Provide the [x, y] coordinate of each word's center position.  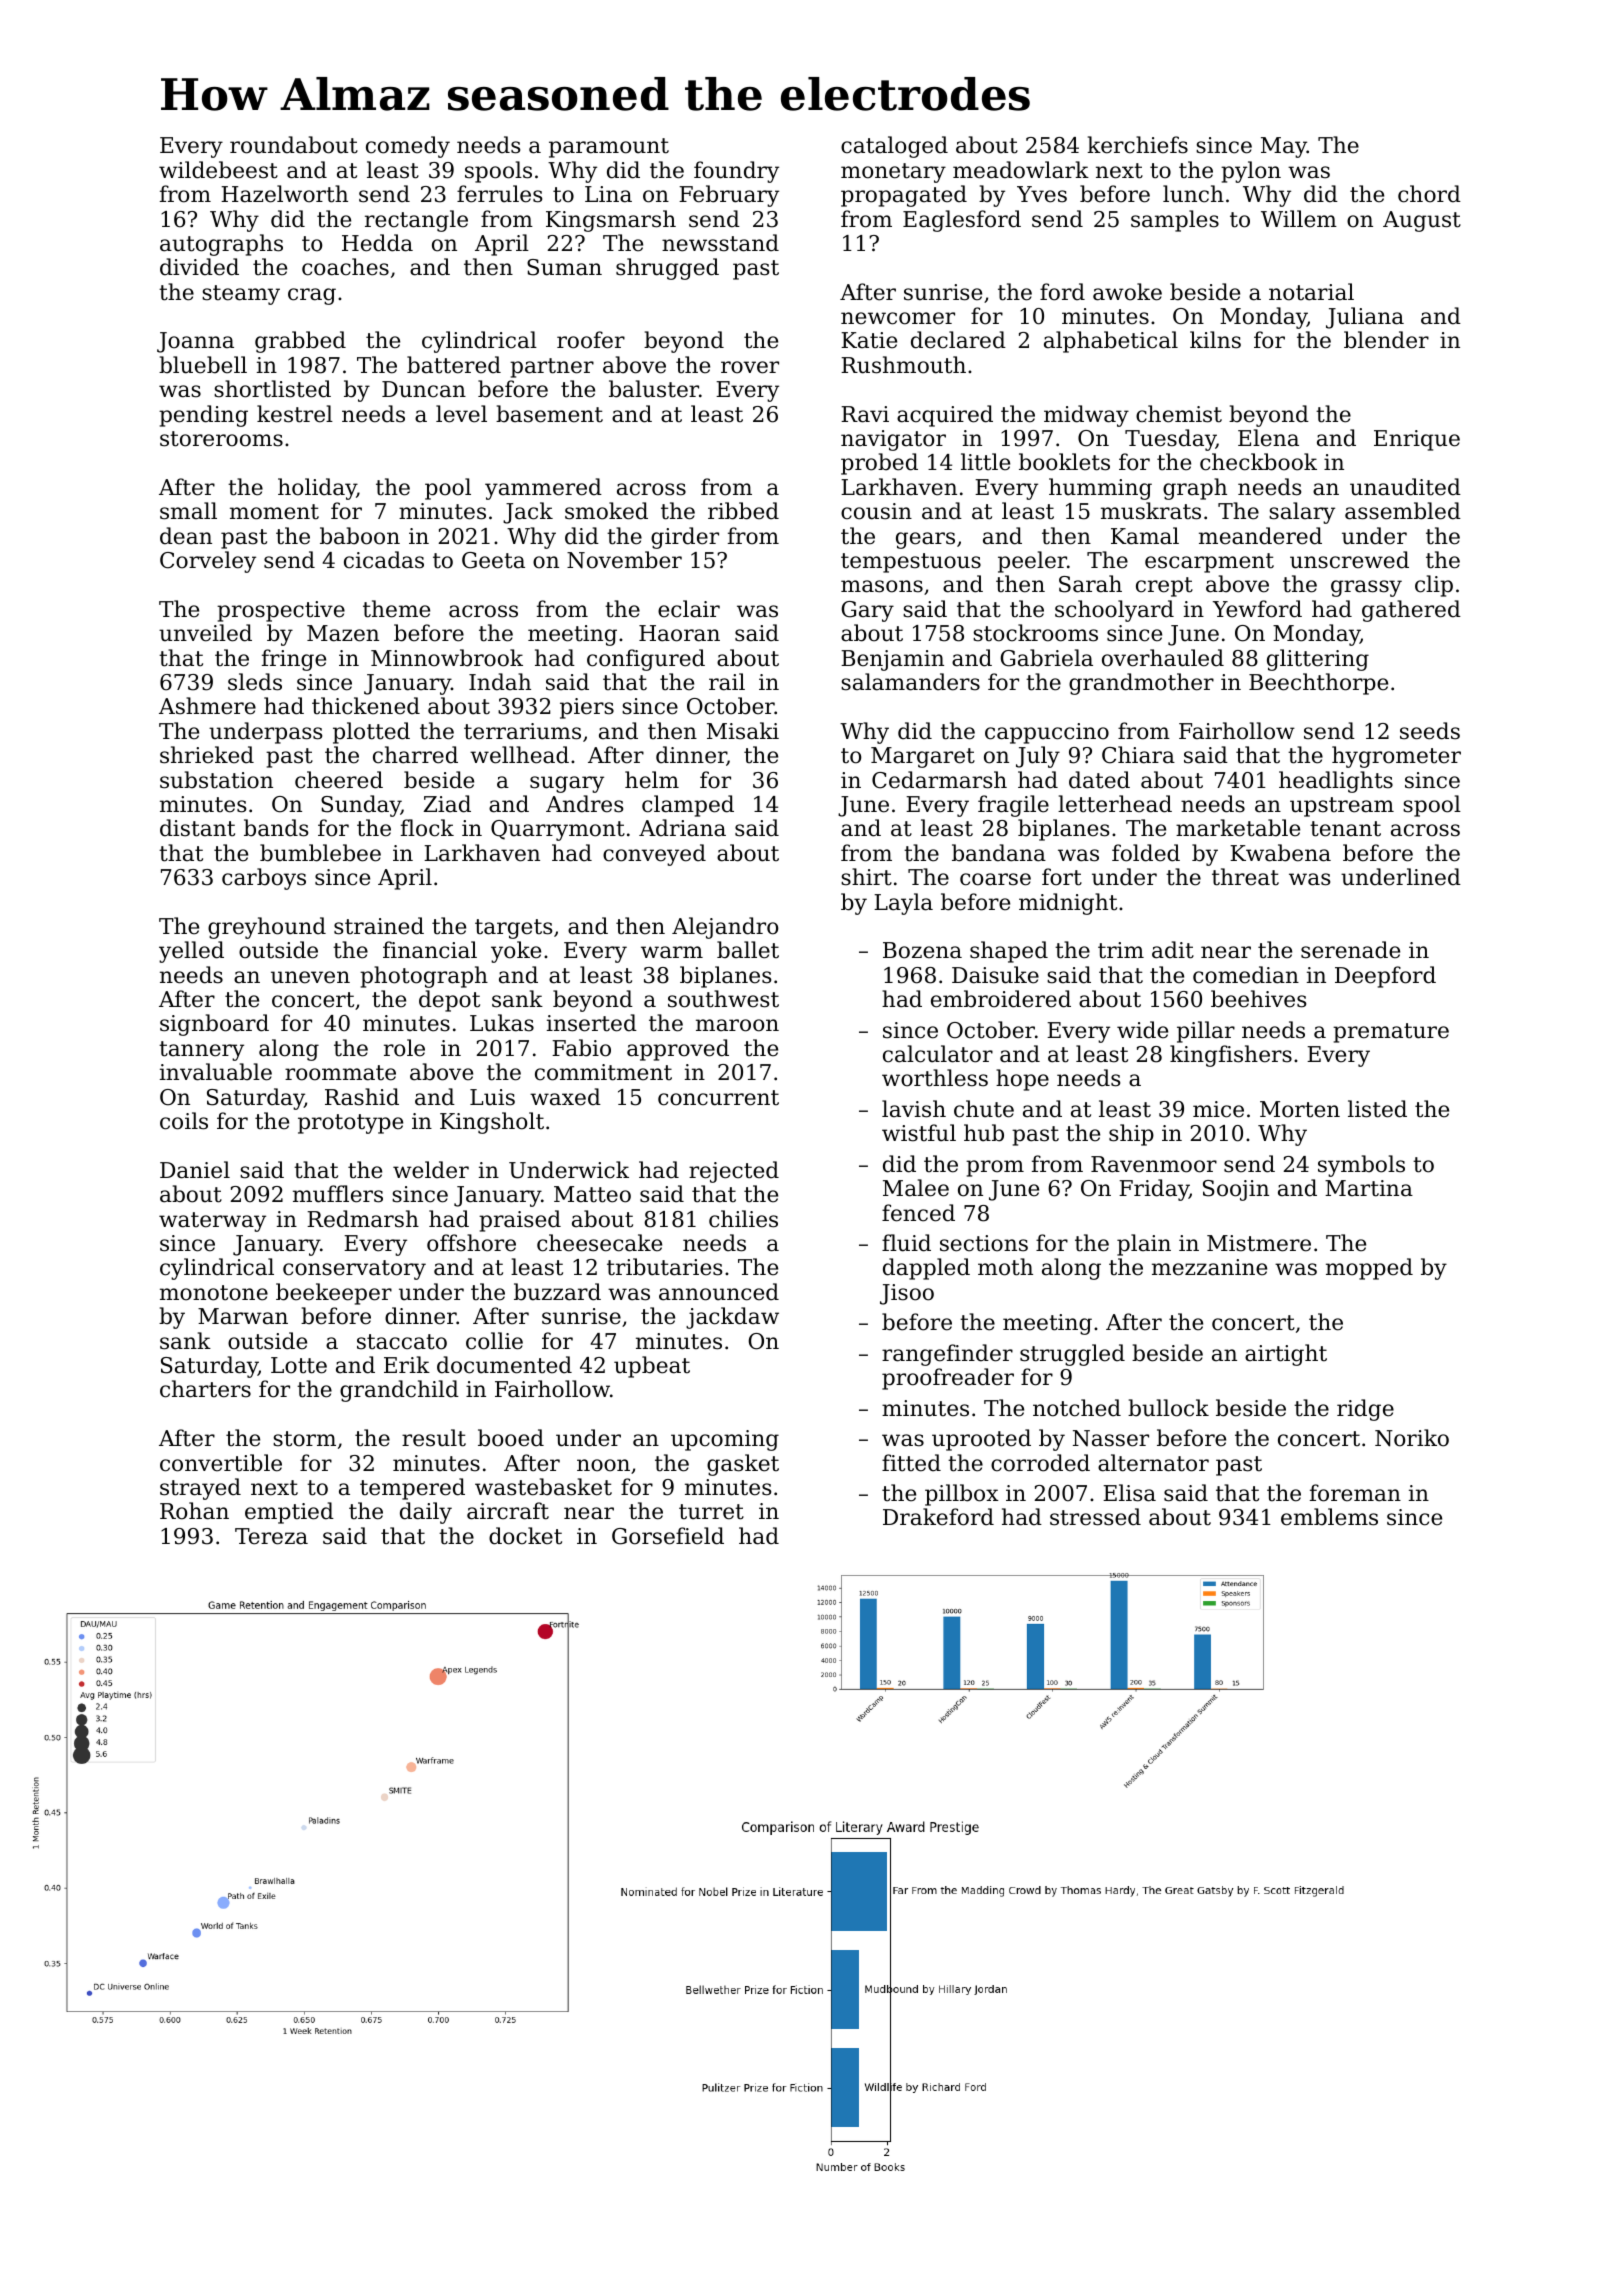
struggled [1072, 1355]
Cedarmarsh [939, 780]
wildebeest [218, 170]
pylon [1251, 172]
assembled [1403, 511]
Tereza [271, 1536]
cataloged [894, 147]
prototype [350, 1124]
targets [513, 929]
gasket [743, 1465]
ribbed [743, 511]
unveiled [205, 633]
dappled [926, 1269]
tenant [1345, 829]
